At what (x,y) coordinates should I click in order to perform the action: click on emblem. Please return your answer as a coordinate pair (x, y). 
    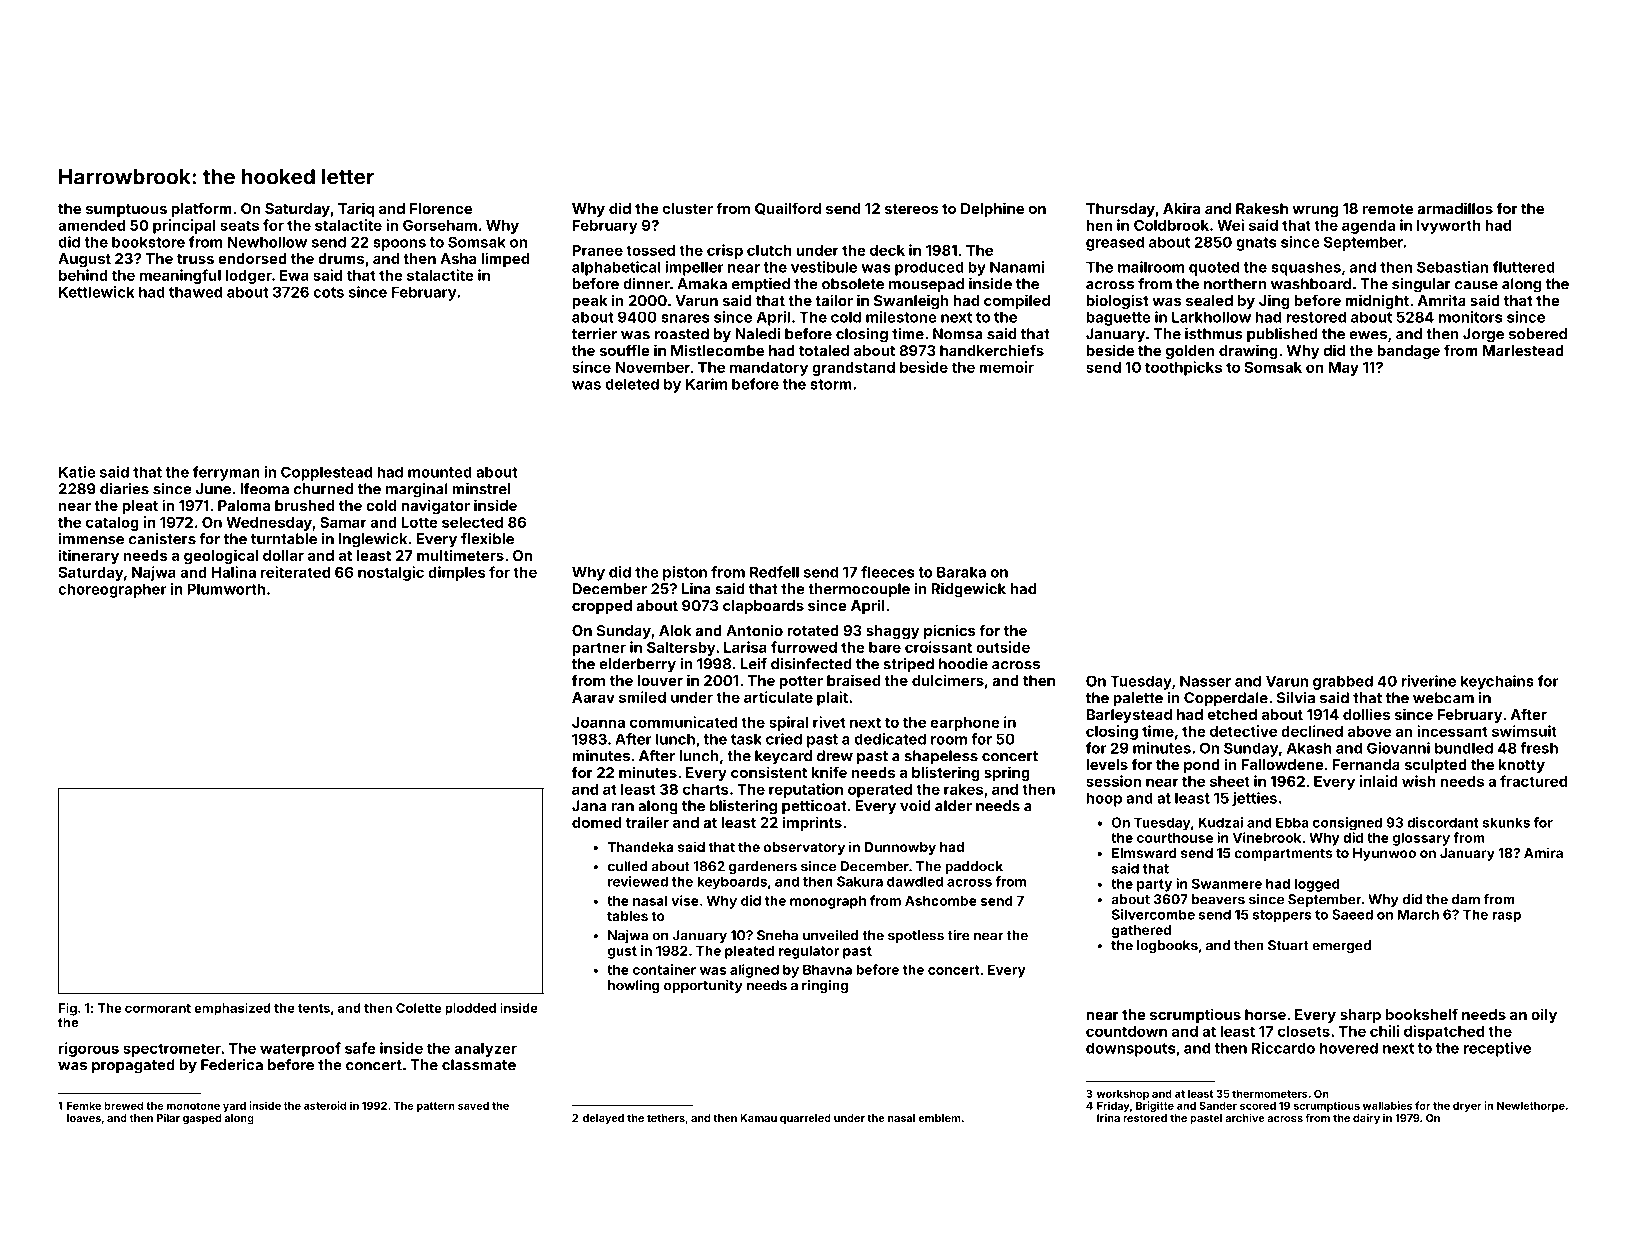
    Looking at the image, I should click on (939, 1118).
